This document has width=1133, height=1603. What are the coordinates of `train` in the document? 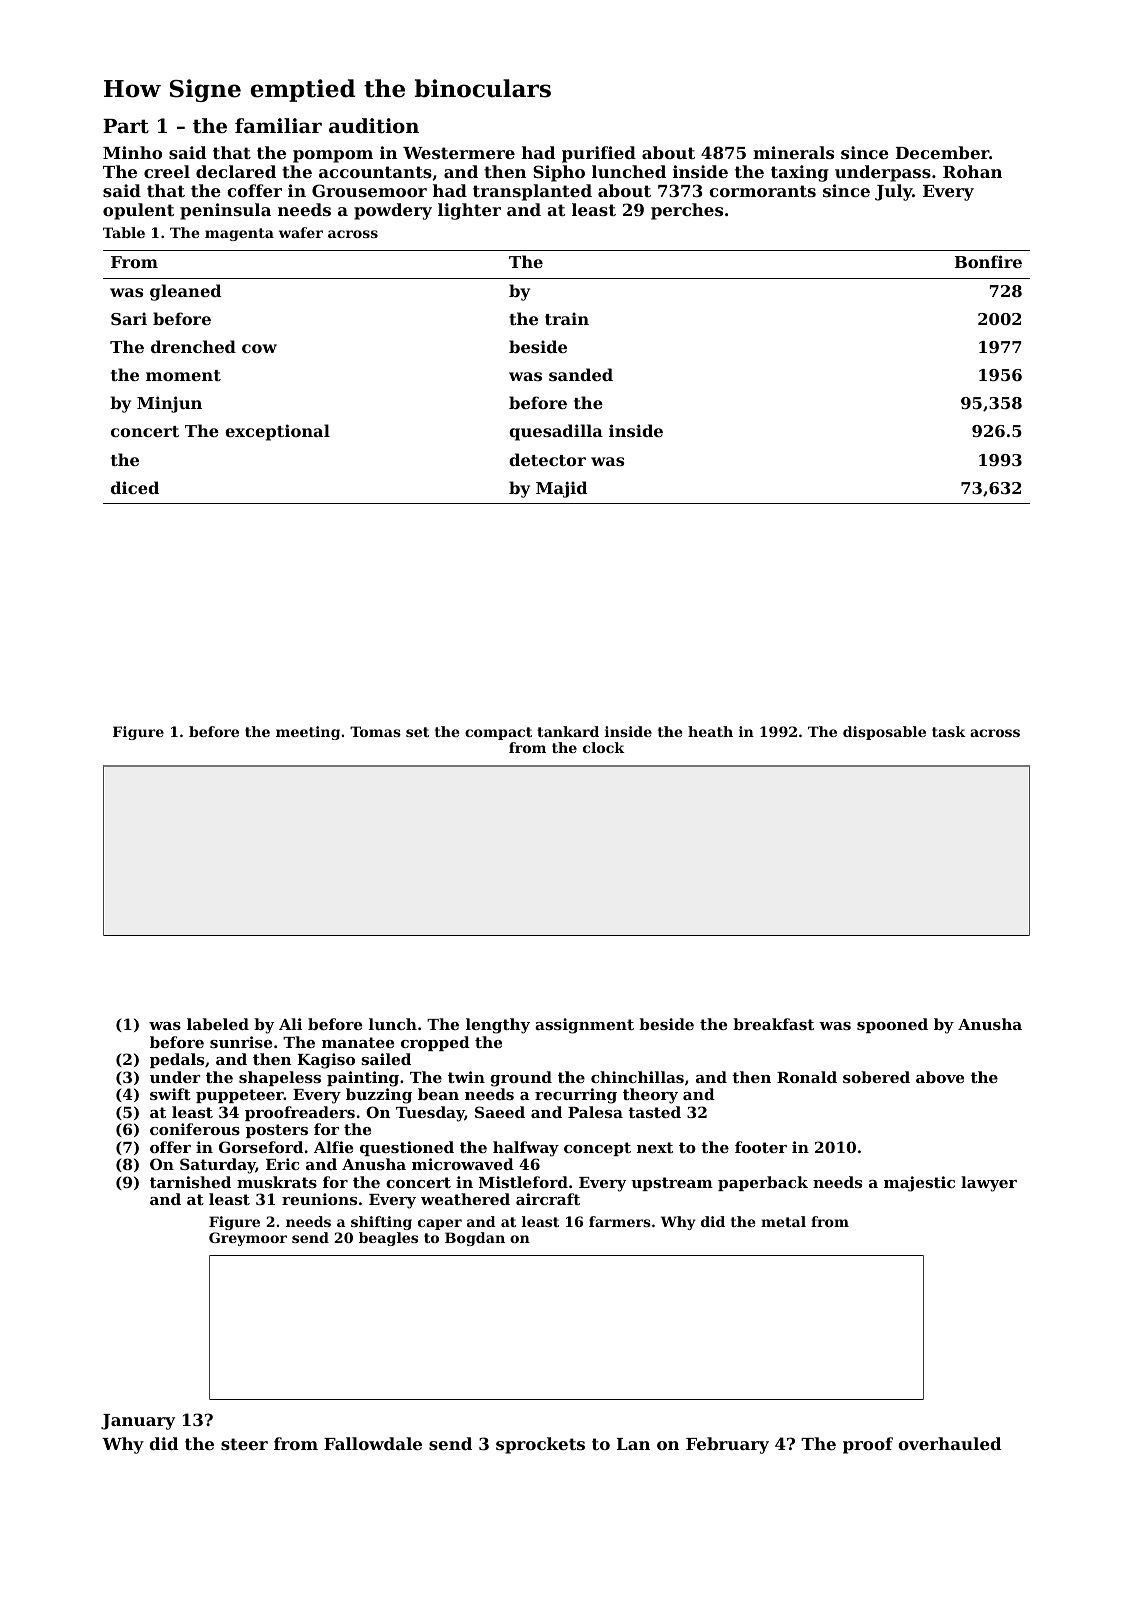 It's located at (567, 318).
